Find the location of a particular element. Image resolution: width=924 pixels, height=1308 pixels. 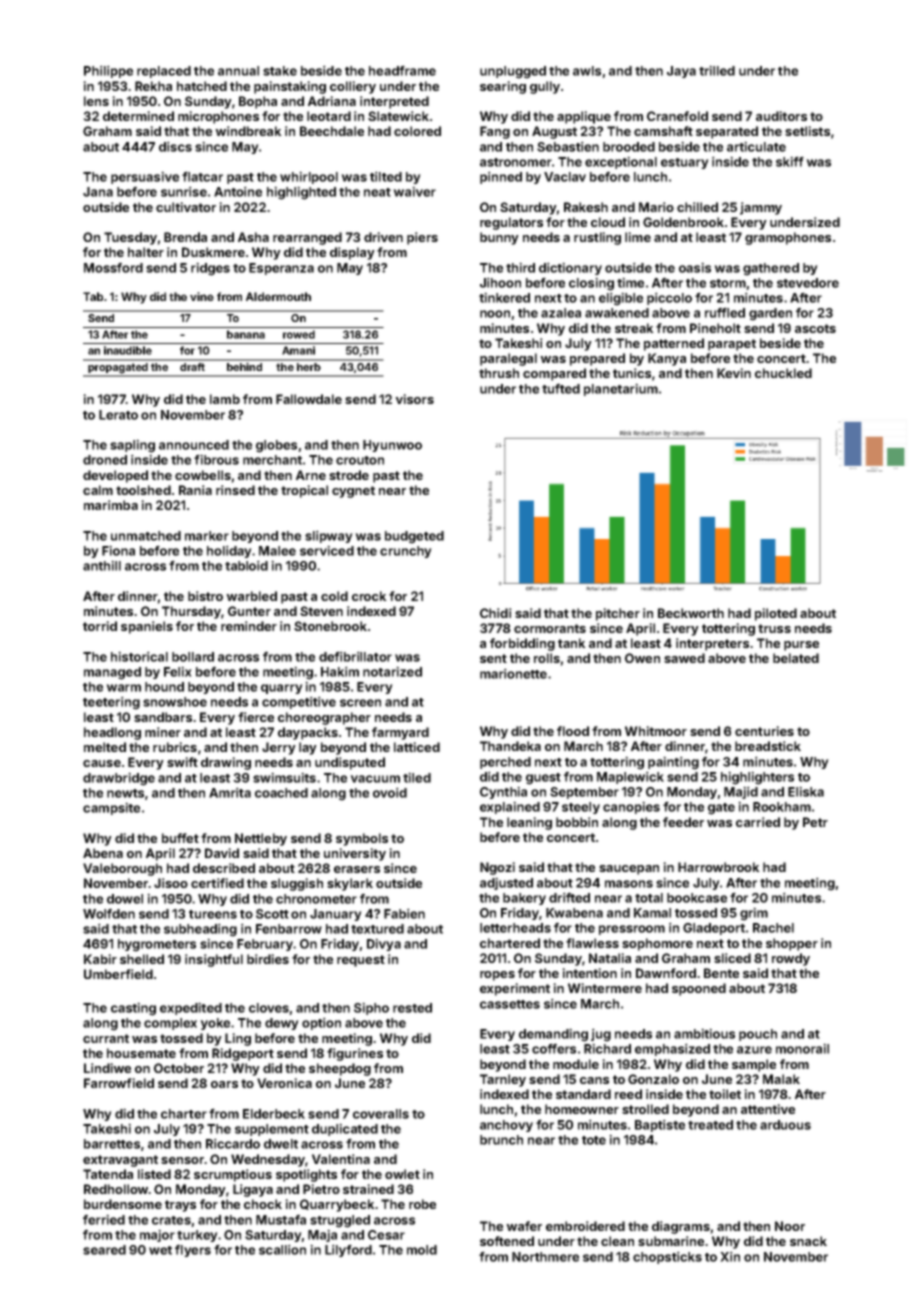

fierce is located at coordinates (256, 717).
